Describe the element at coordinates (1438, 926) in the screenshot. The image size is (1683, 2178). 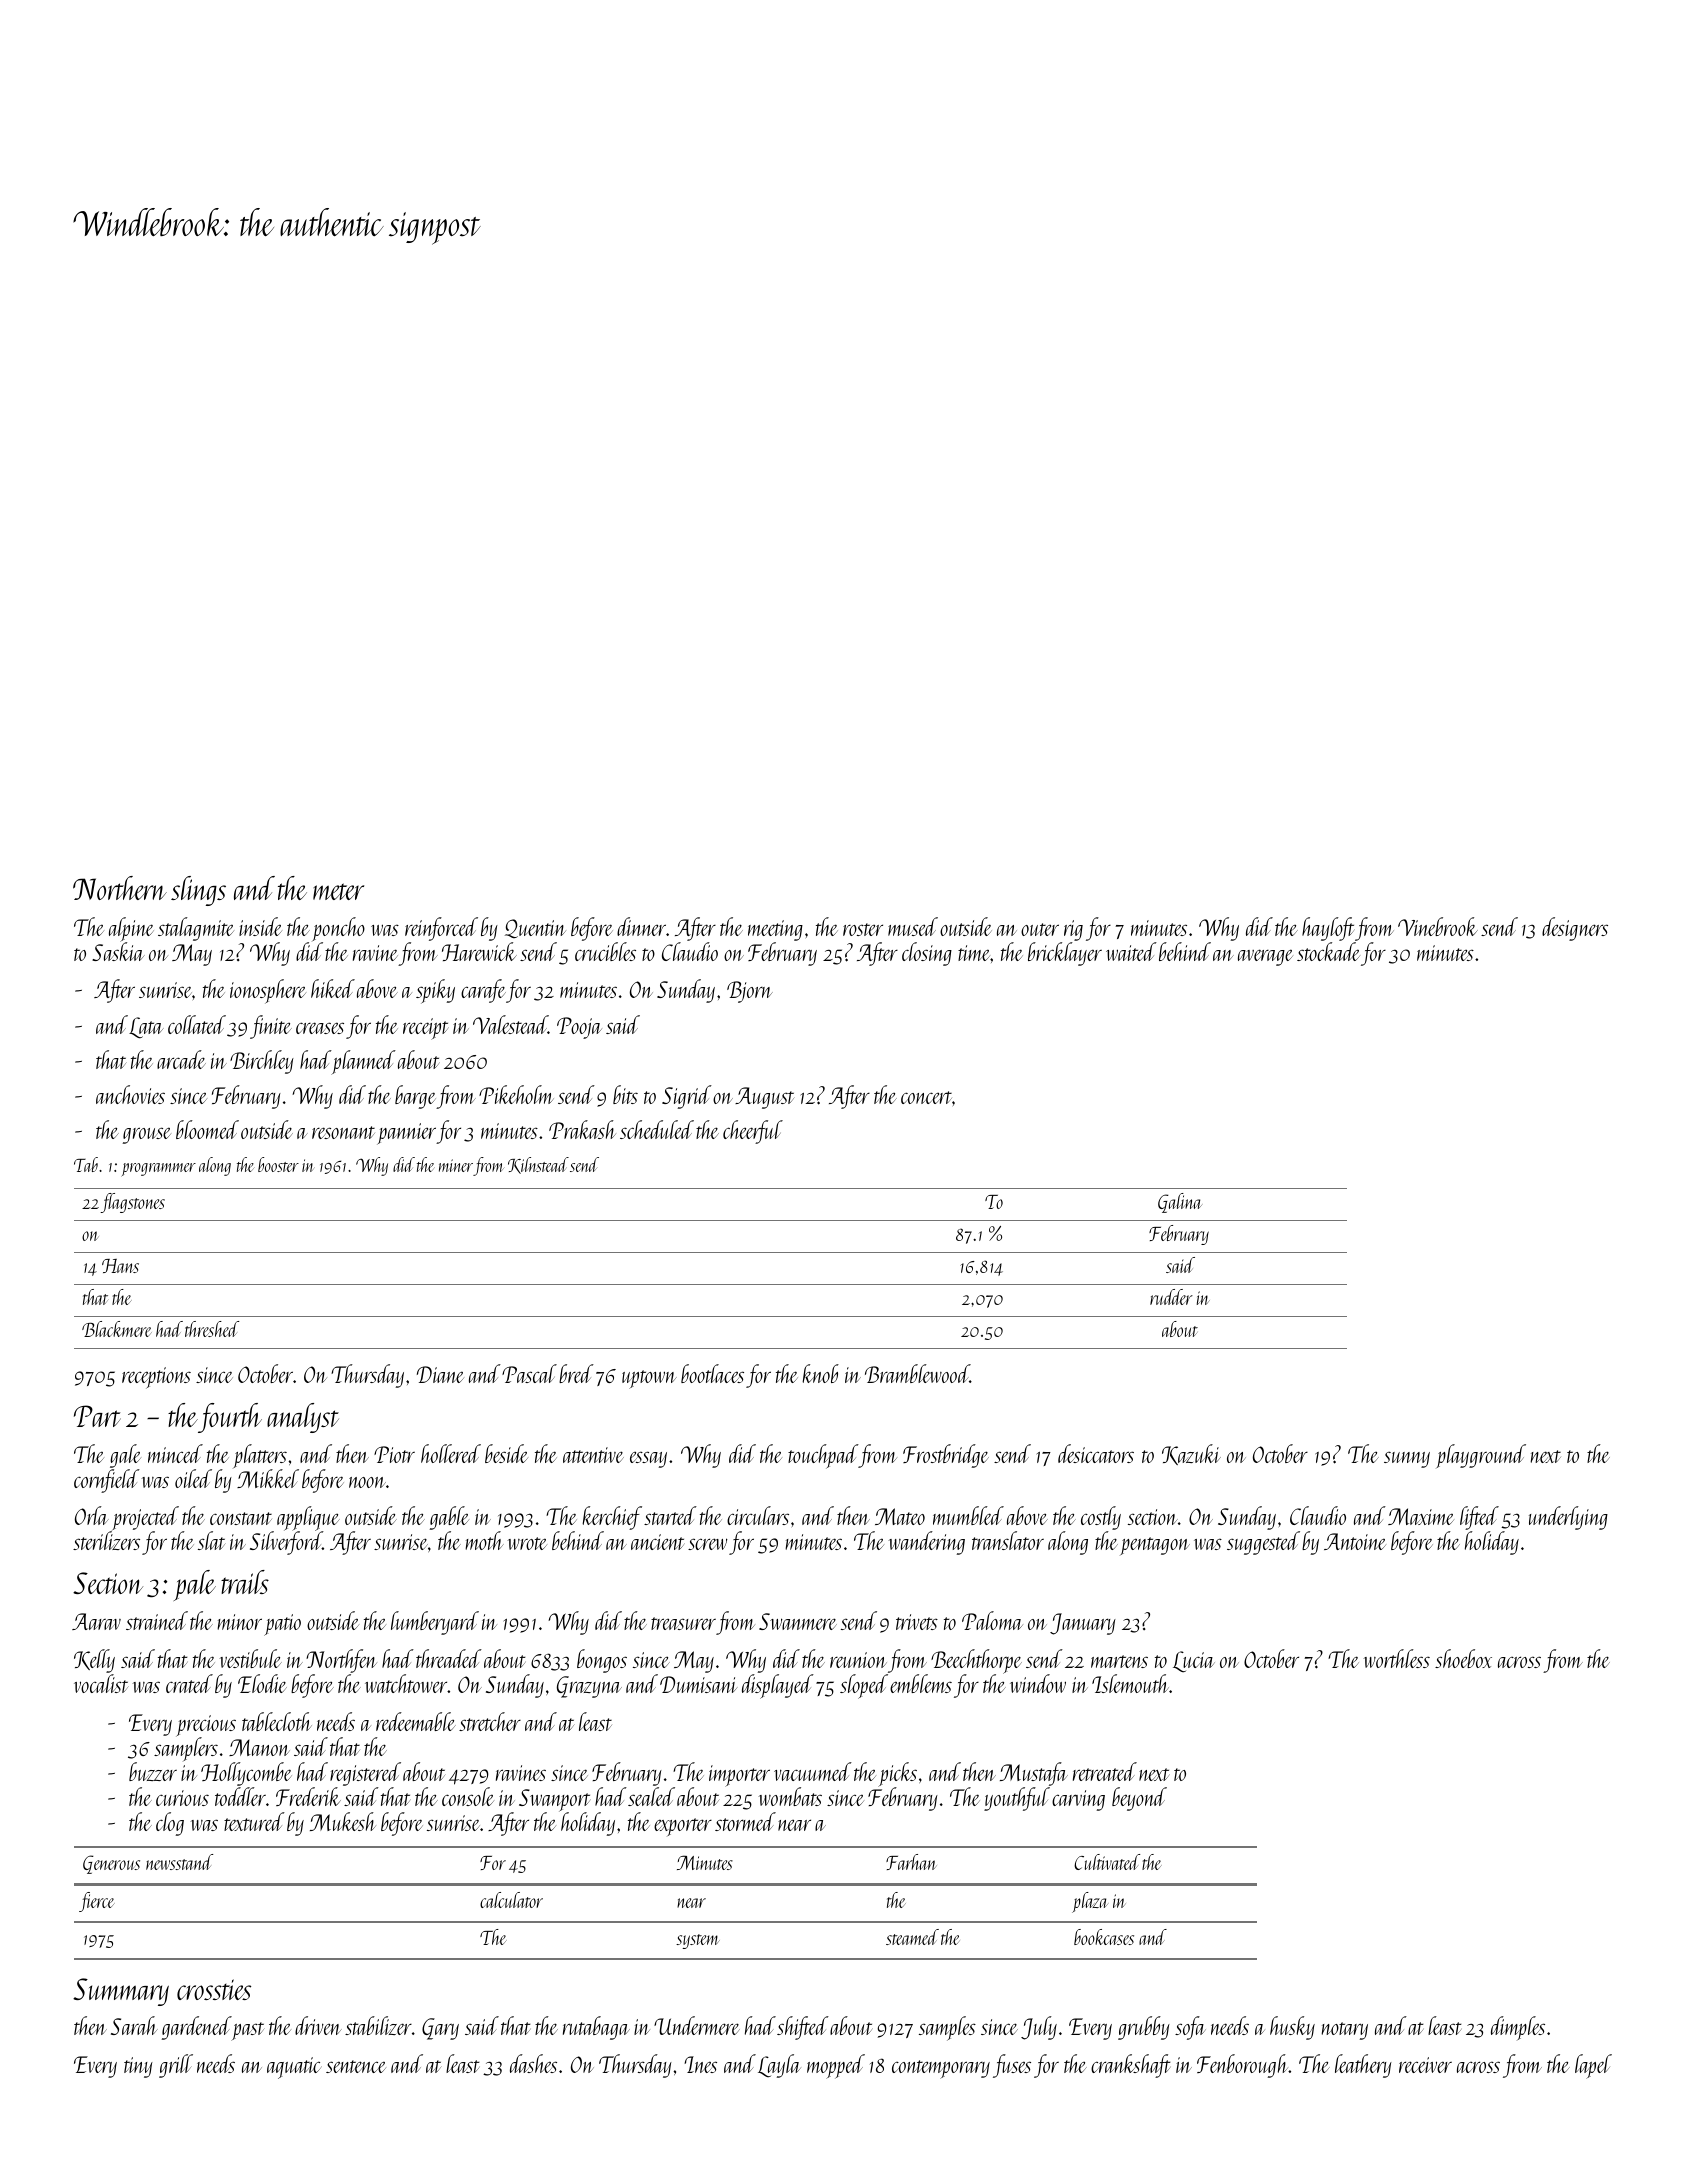
I see `Vinebrook` at that location.
